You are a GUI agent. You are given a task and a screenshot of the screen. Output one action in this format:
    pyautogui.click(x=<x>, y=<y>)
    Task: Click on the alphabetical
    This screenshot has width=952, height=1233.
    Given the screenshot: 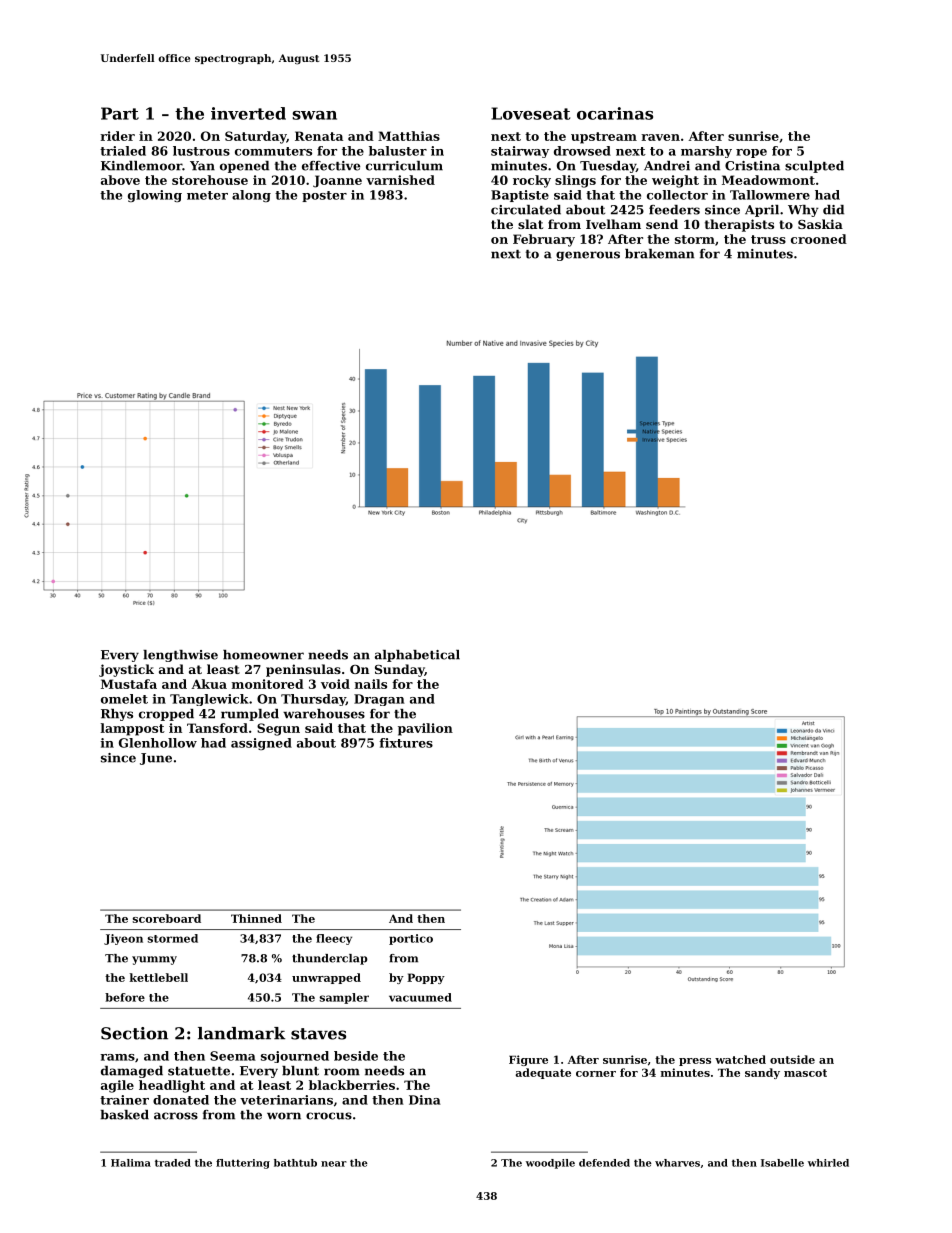 What is the action you would take?
    pyautogui.click(x=417, y=656)
